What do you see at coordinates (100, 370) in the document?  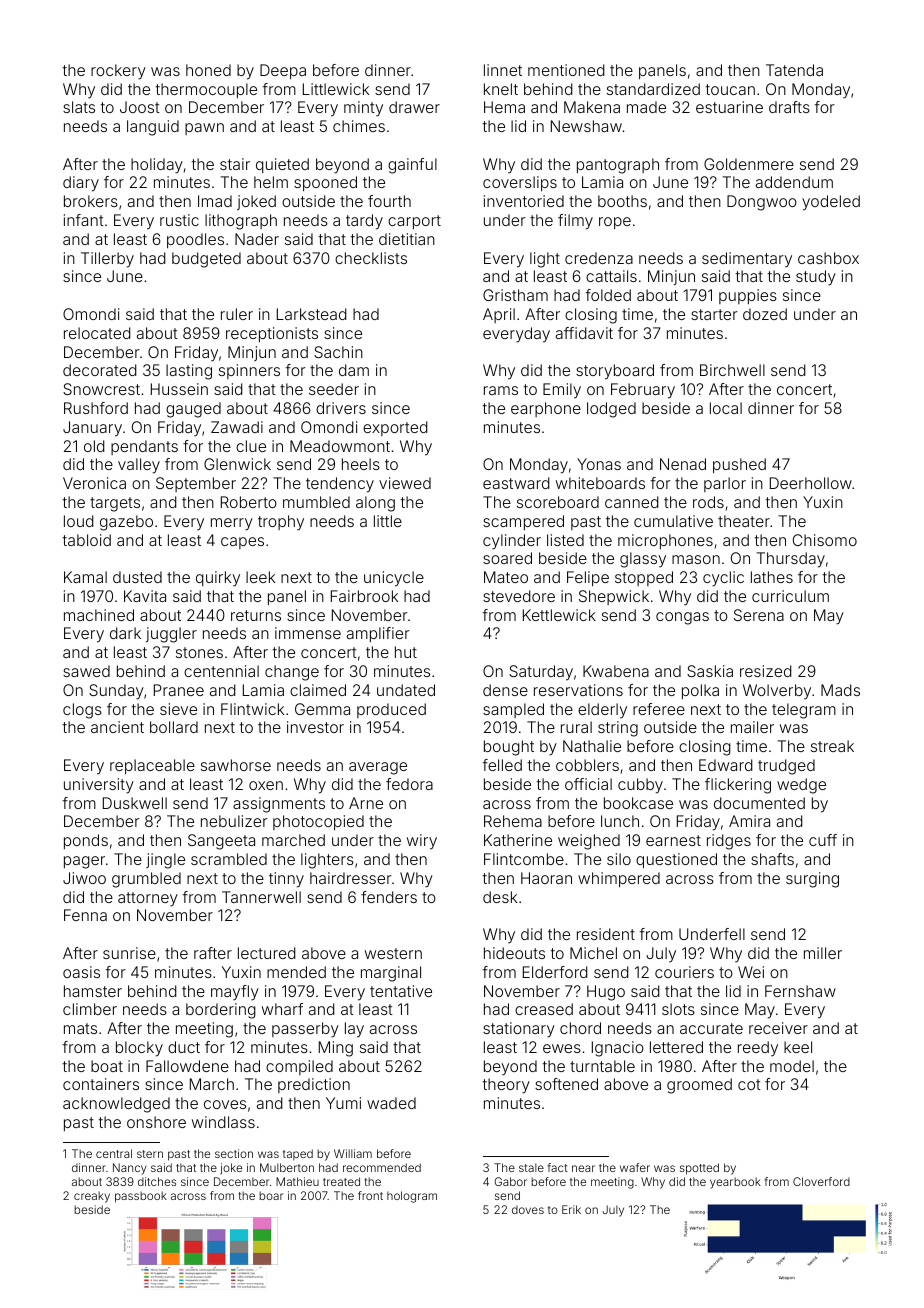 I see `decorated` at bounding box center [100, 370].
